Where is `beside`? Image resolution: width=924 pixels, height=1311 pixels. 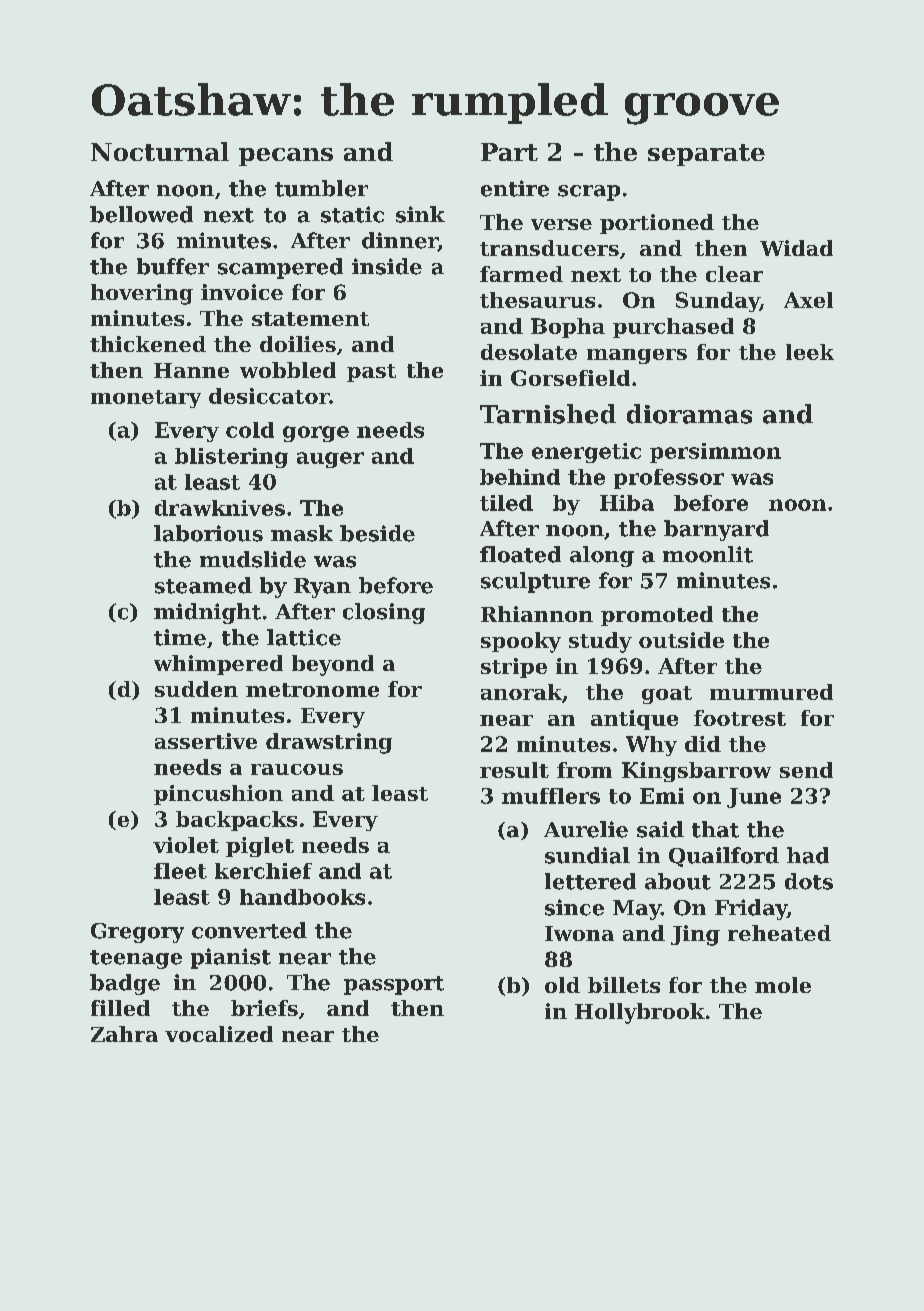 beside is located at coordinates (377, 533).
